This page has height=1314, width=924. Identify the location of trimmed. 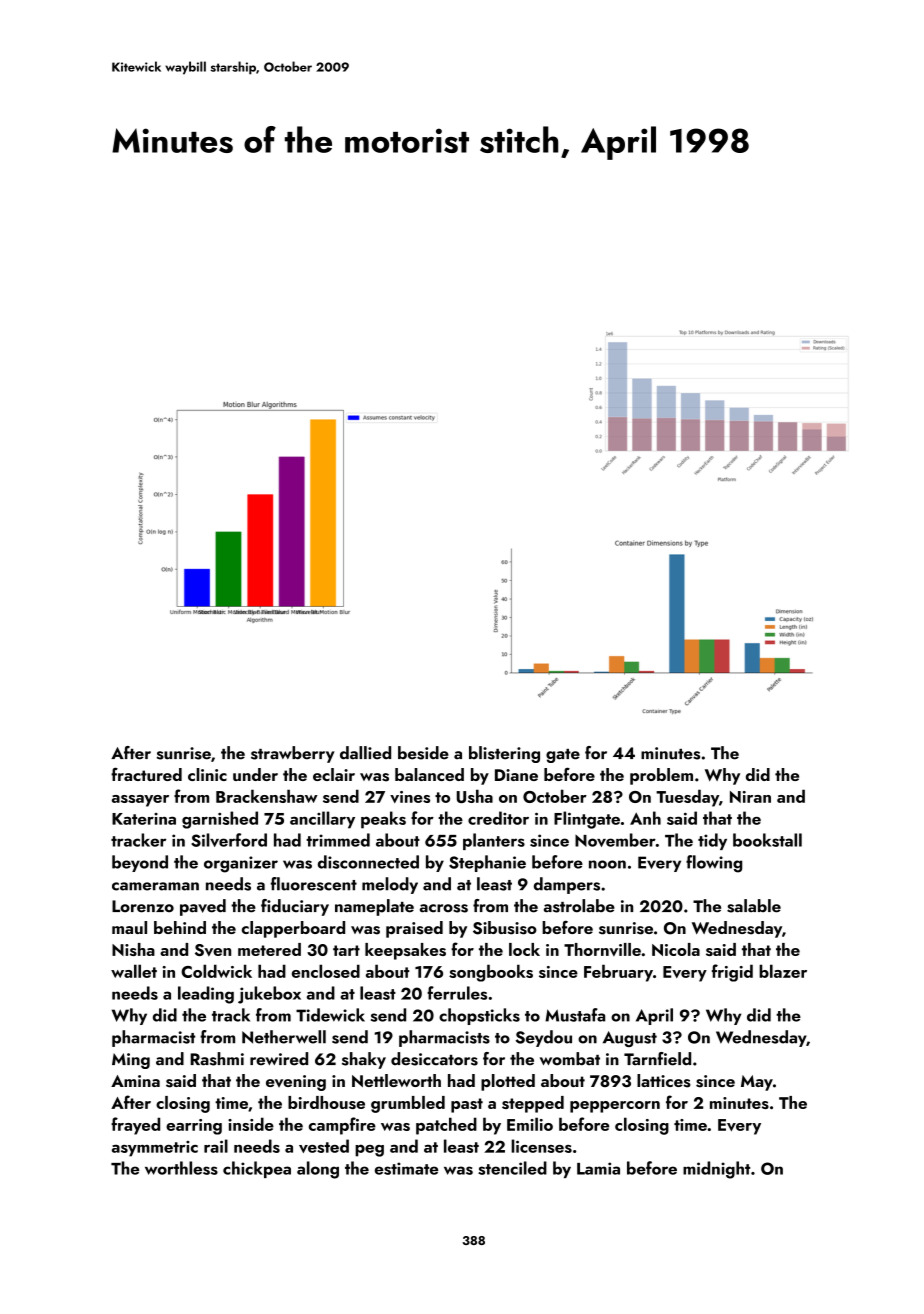
(338, 840).
